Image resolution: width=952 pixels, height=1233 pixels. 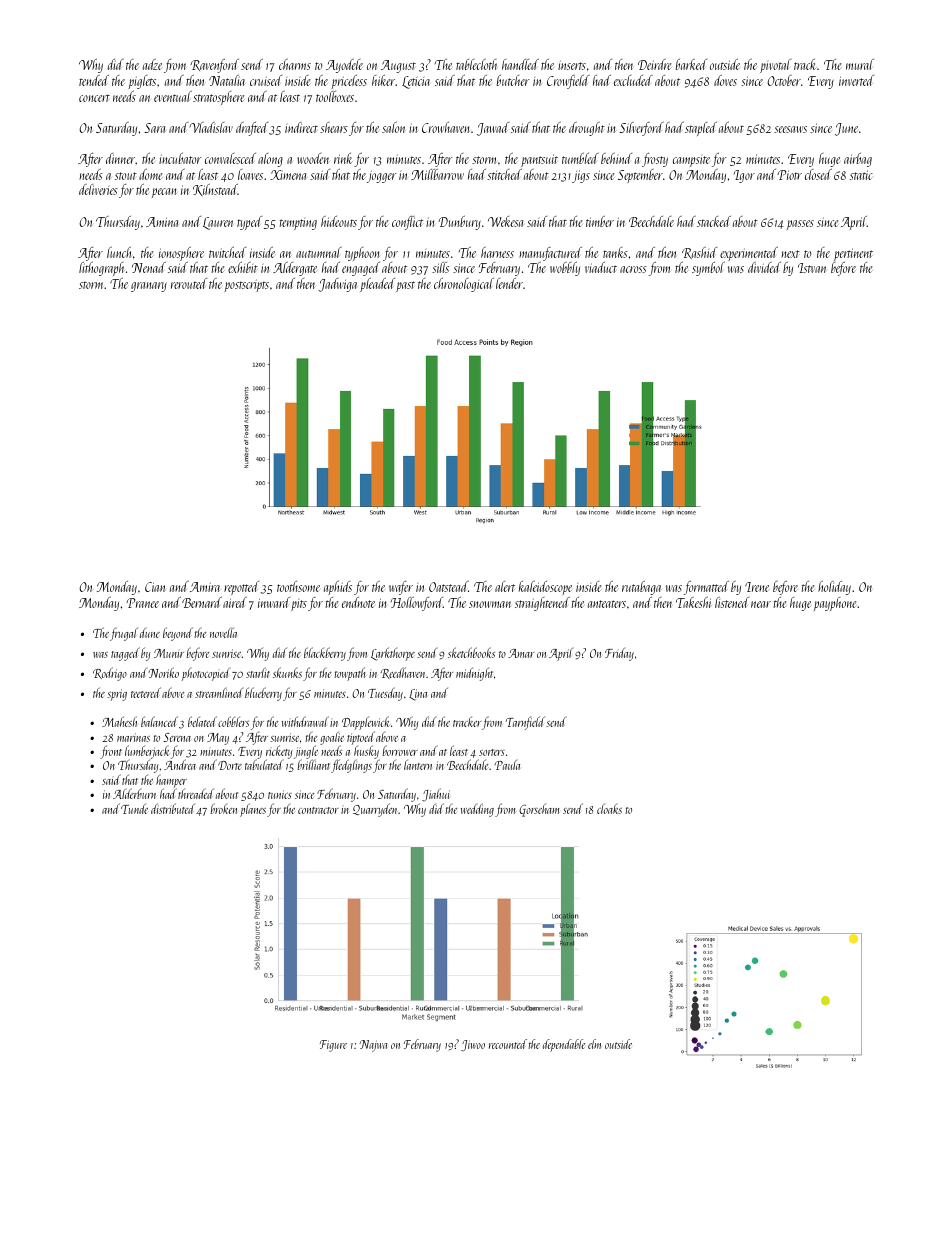 I want to click on wafer, so click(x=401, y=588).
